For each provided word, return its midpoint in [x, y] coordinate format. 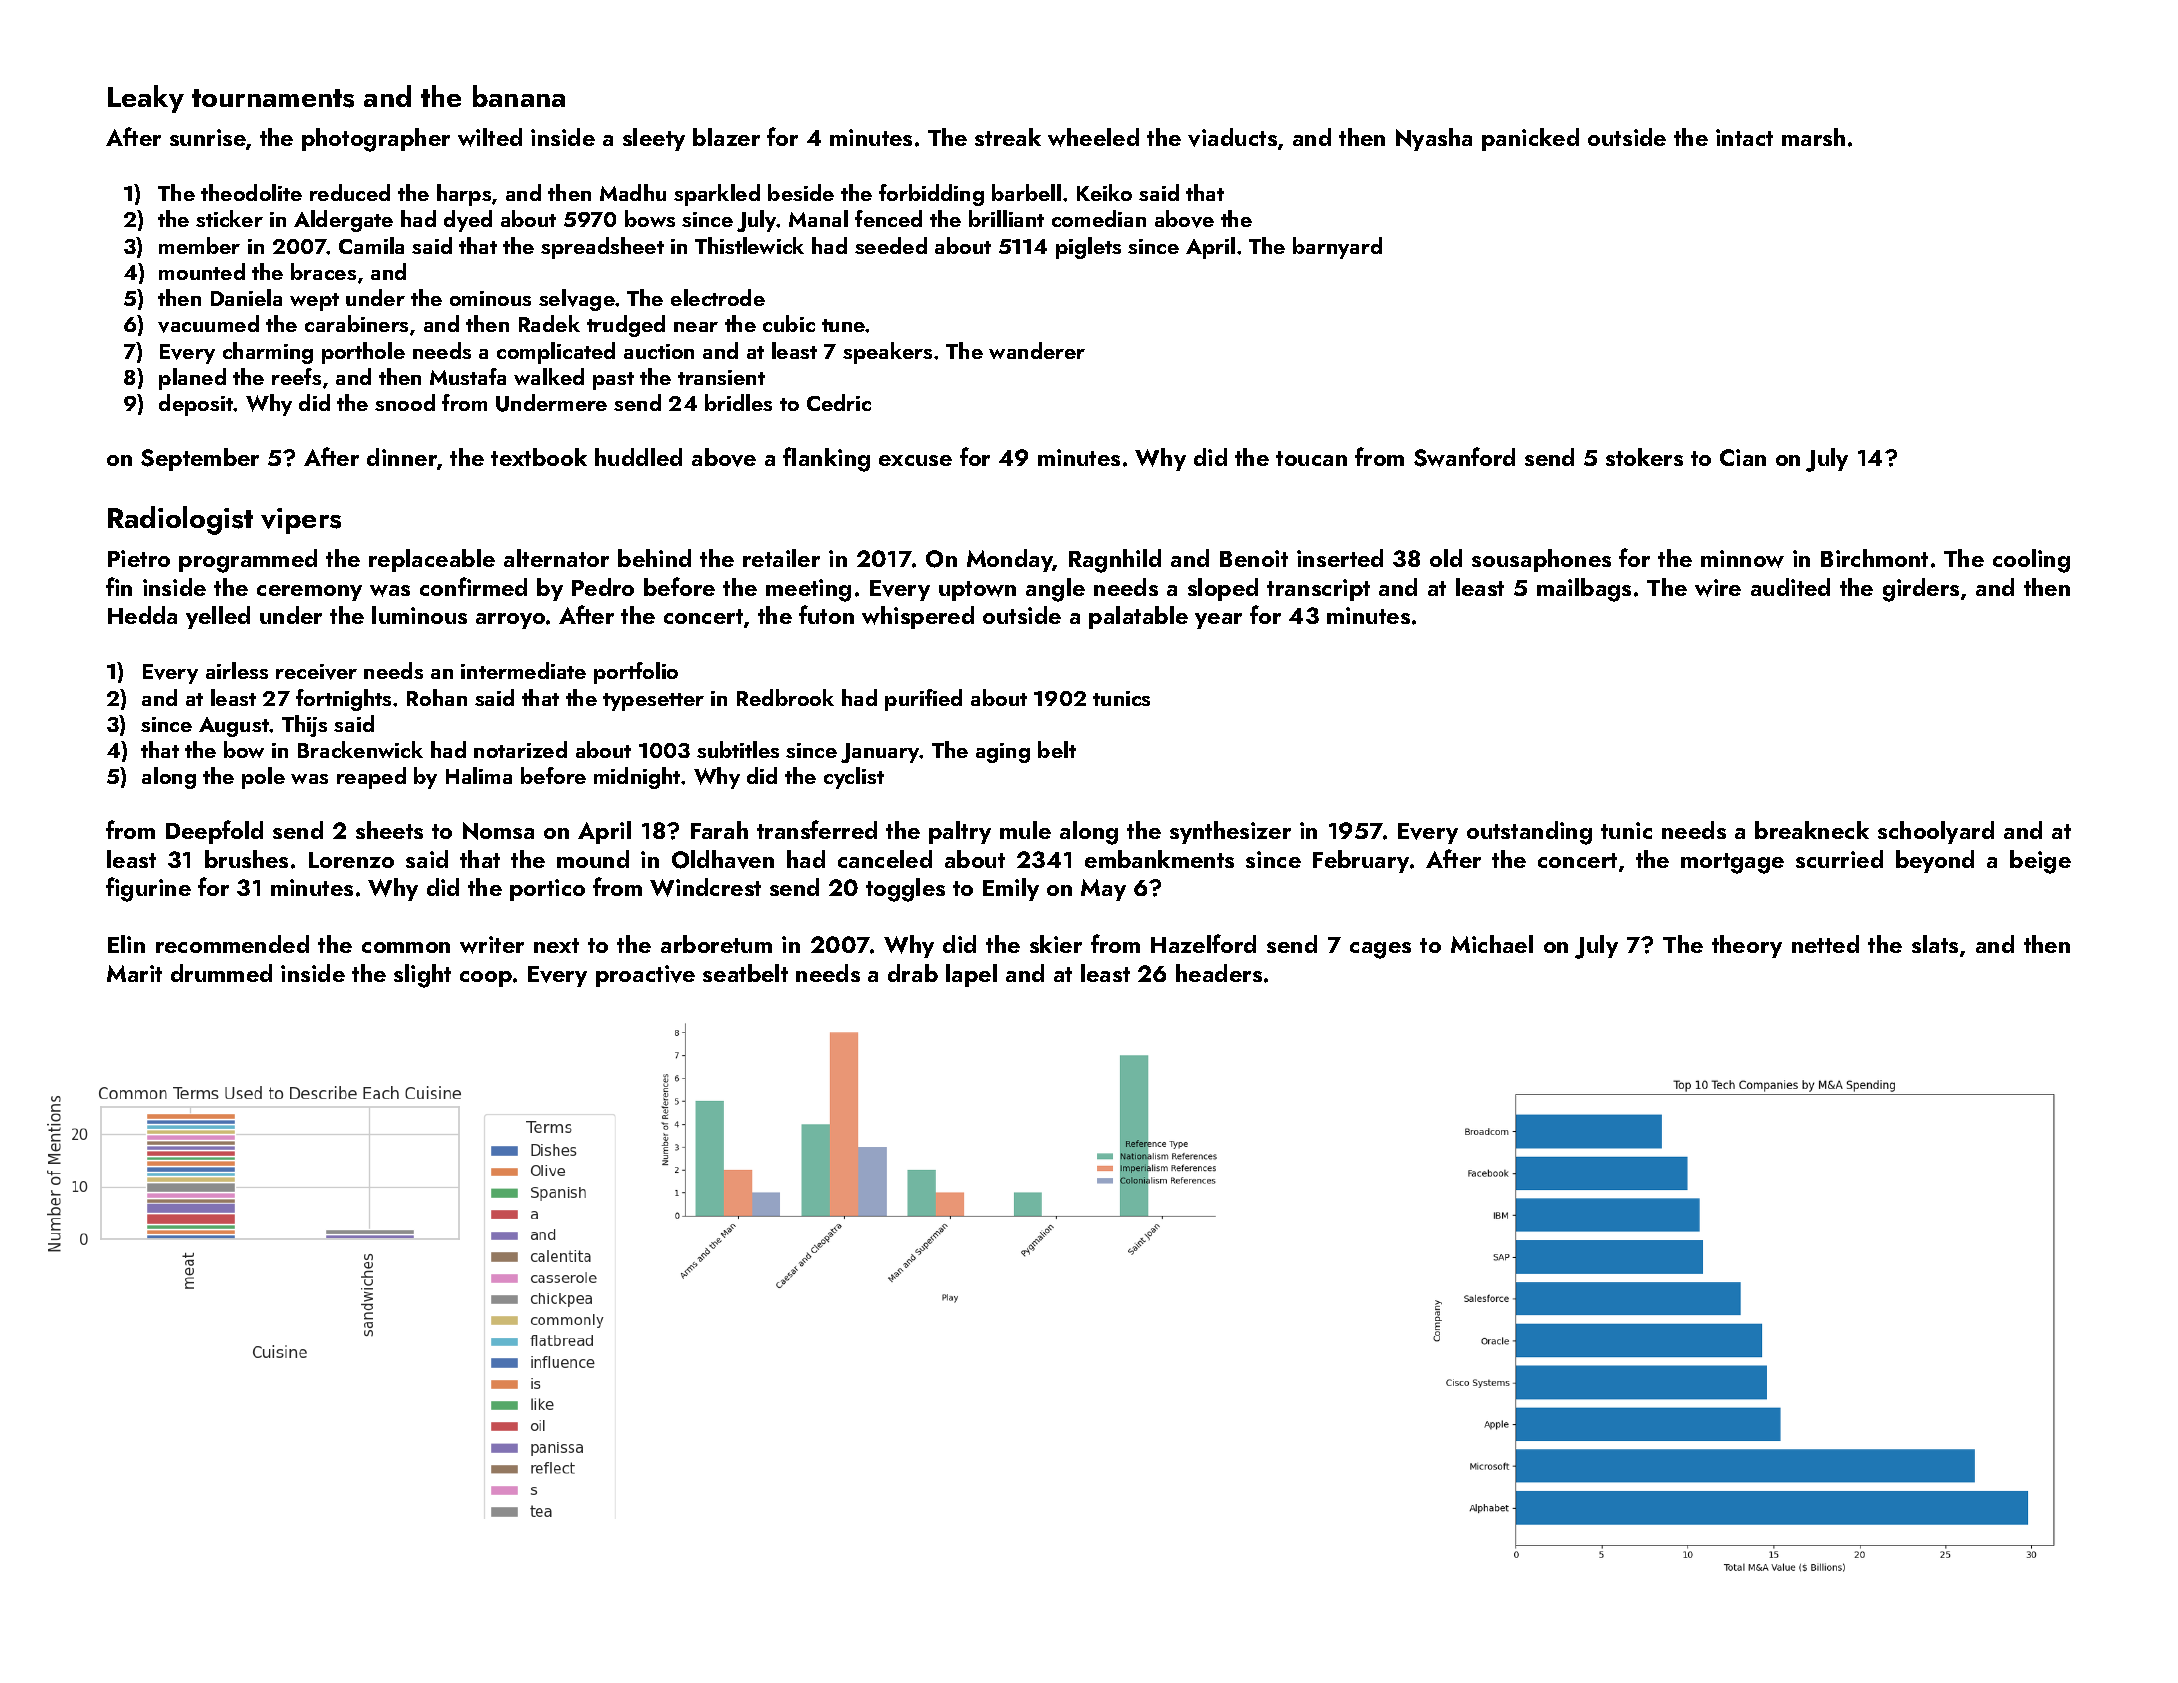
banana [519, 96]
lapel [971, 975]
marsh [1813, 137]
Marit [134, 973]
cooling [2031, 561]
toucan [1311, 458]
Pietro [139, 558]
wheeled [1093, 137]
